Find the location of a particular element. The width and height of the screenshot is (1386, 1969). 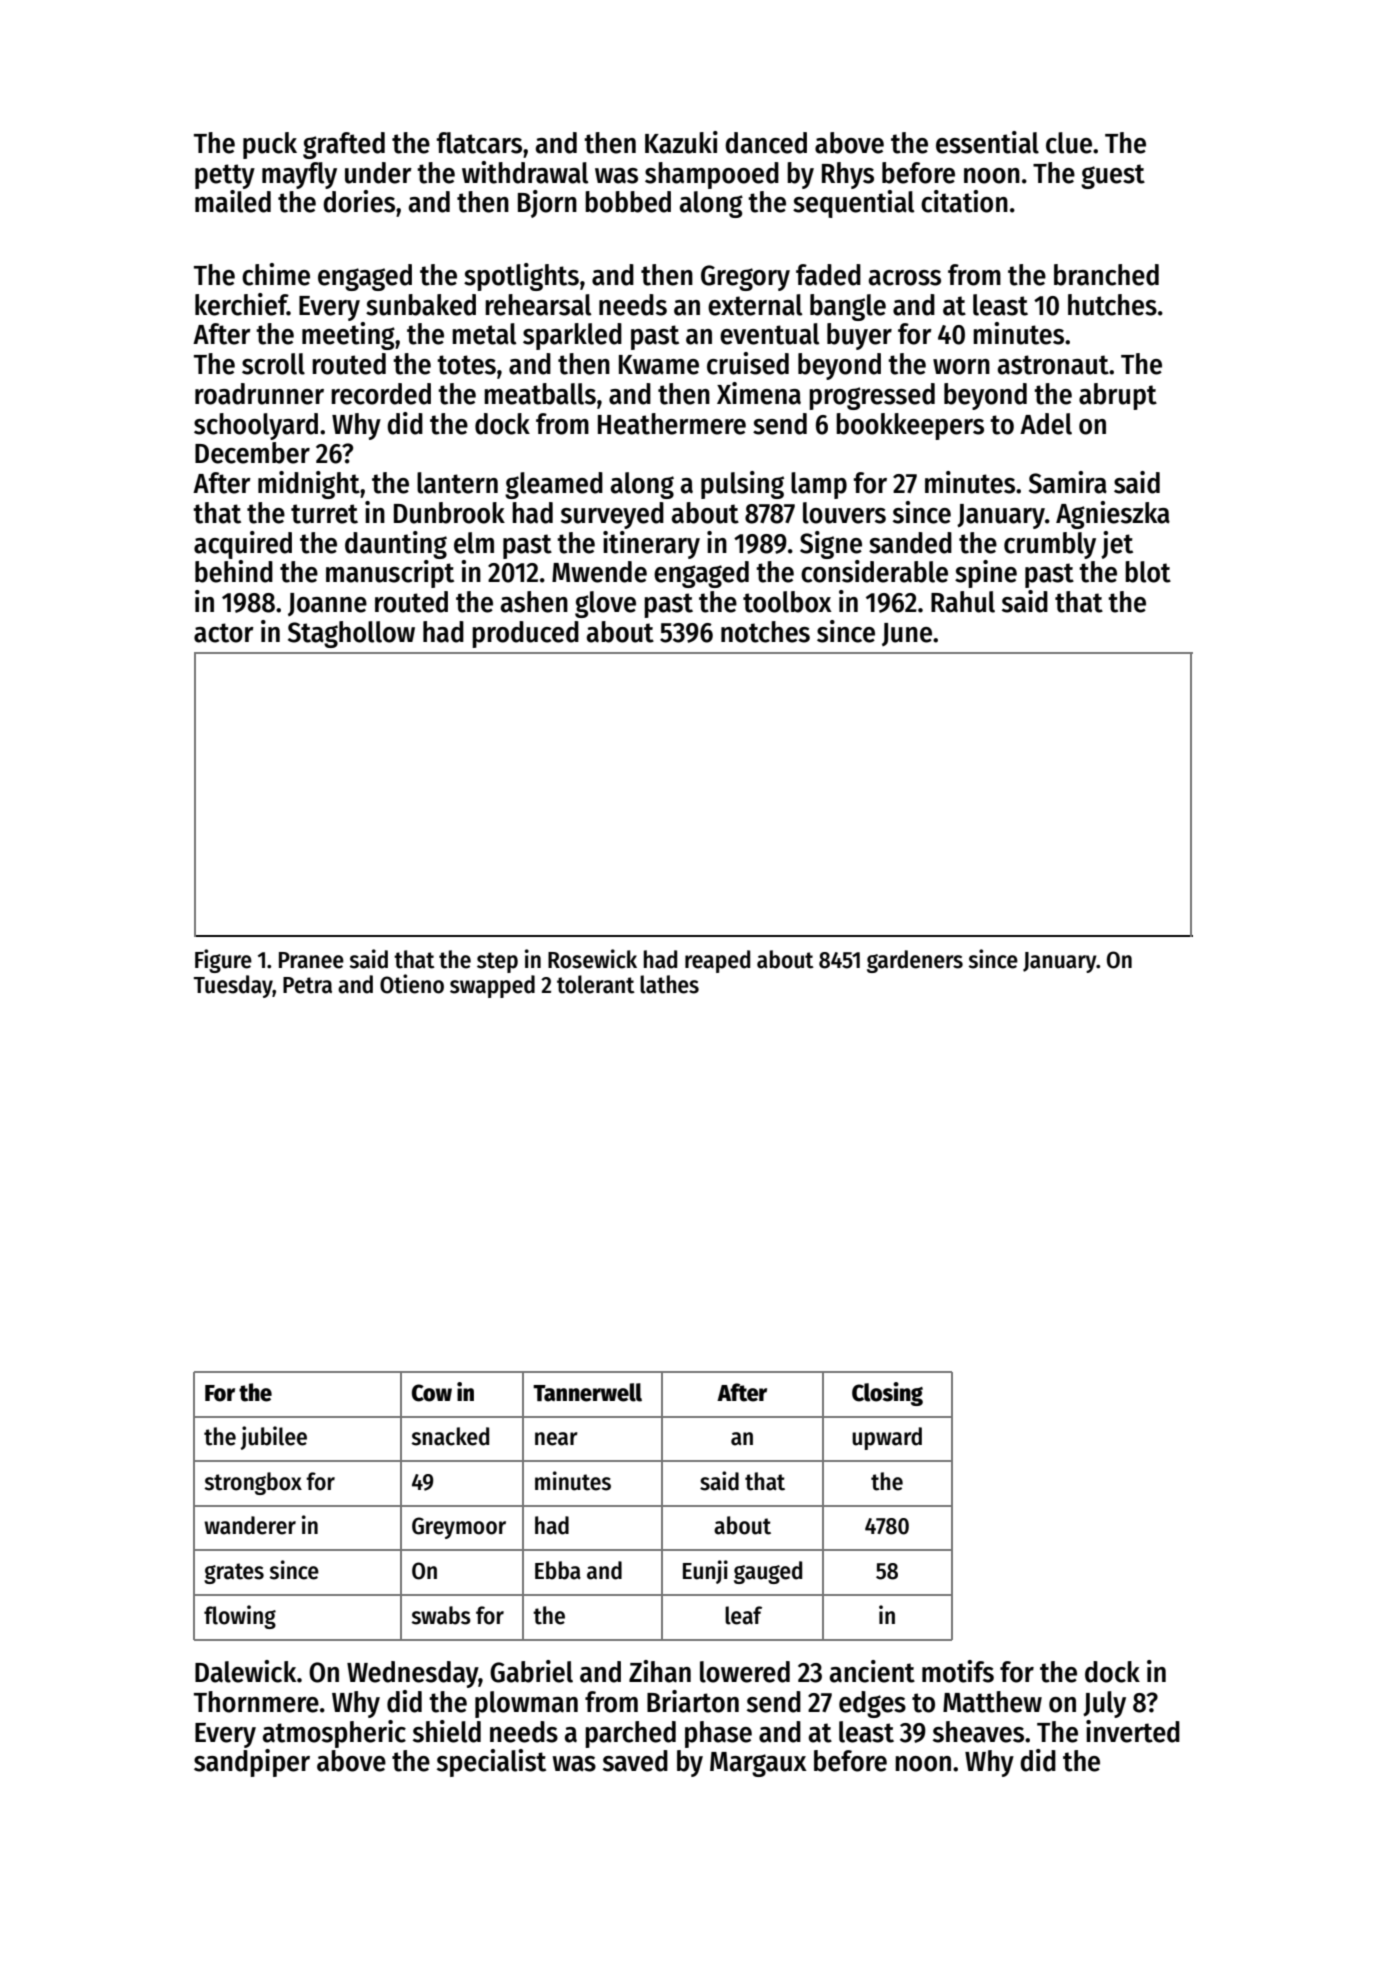

jet is located at coordinates (1117, 545).
